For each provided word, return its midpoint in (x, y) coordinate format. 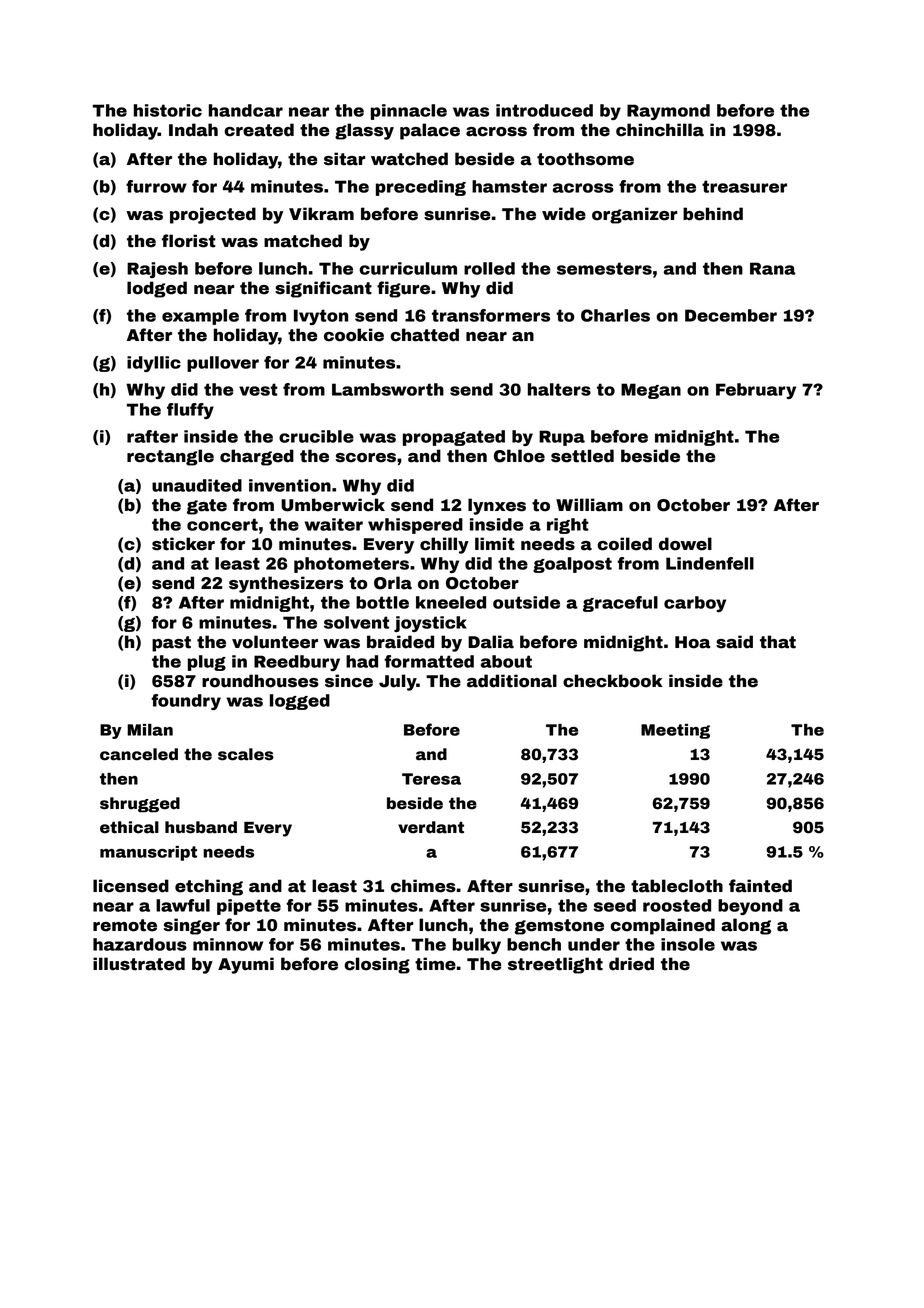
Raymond (668, 112)
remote (125, 925)
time (435, 964)
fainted (760, 886)
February (756, 391)
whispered (415, 526)
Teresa (431, 779)
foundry (186, 702)
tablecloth (677, 886)
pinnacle (409, 112)
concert (222, 524)
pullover (223, 364)
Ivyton (321, 317)
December (731, 315)
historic (168, 110)
